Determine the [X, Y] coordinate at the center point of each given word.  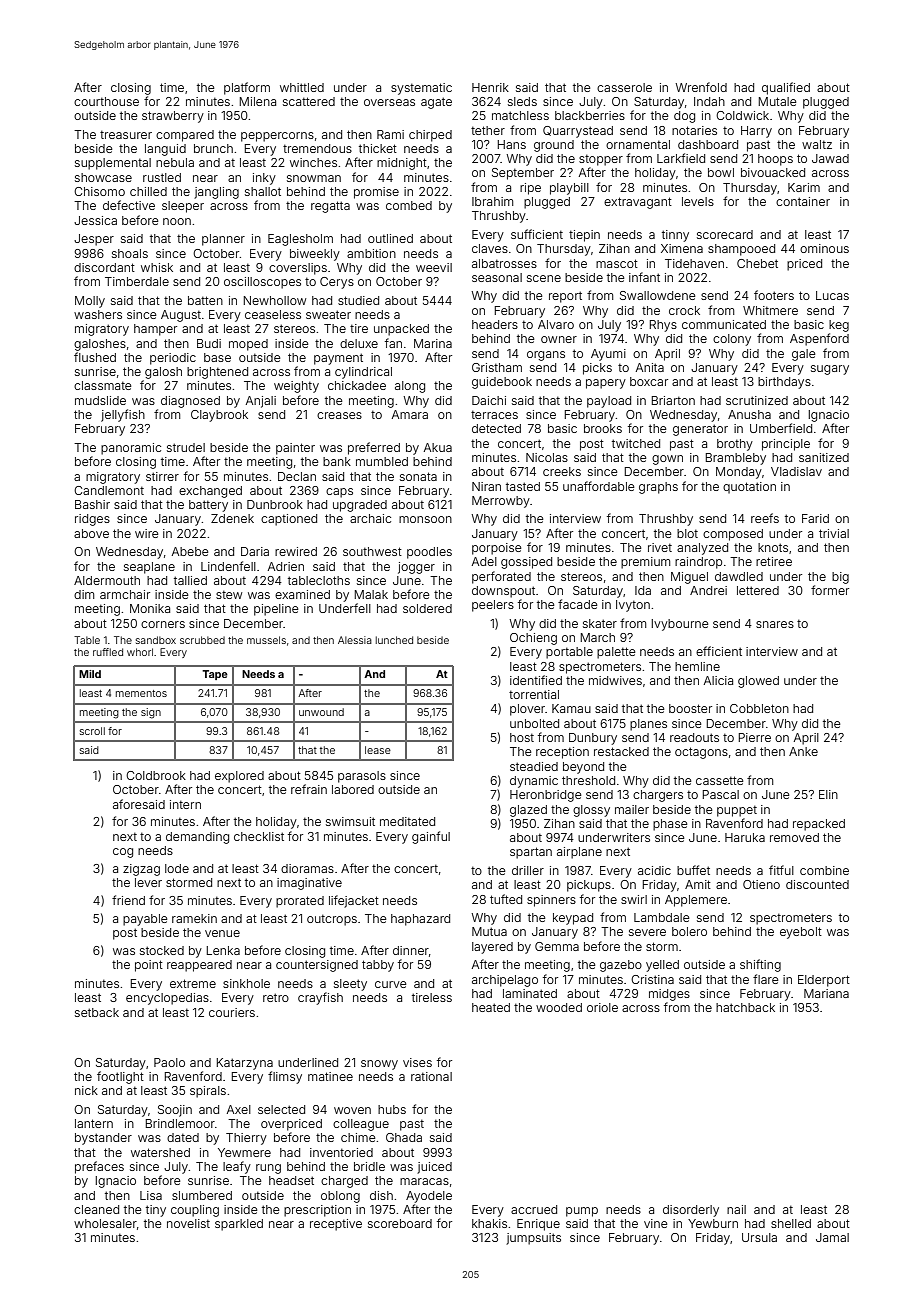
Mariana [826, 993]
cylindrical [363, 373]
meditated [407, 821]
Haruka [745, 837]
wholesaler [105, 1223]
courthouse [106, 101]
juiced [434, 1168]
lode [177, 868]
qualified [786, 88]
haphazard [420, 920]
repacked [819, 825]
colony [732, 340]
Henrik [490, 87]
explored [239, 777]
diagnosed [190, 402]
